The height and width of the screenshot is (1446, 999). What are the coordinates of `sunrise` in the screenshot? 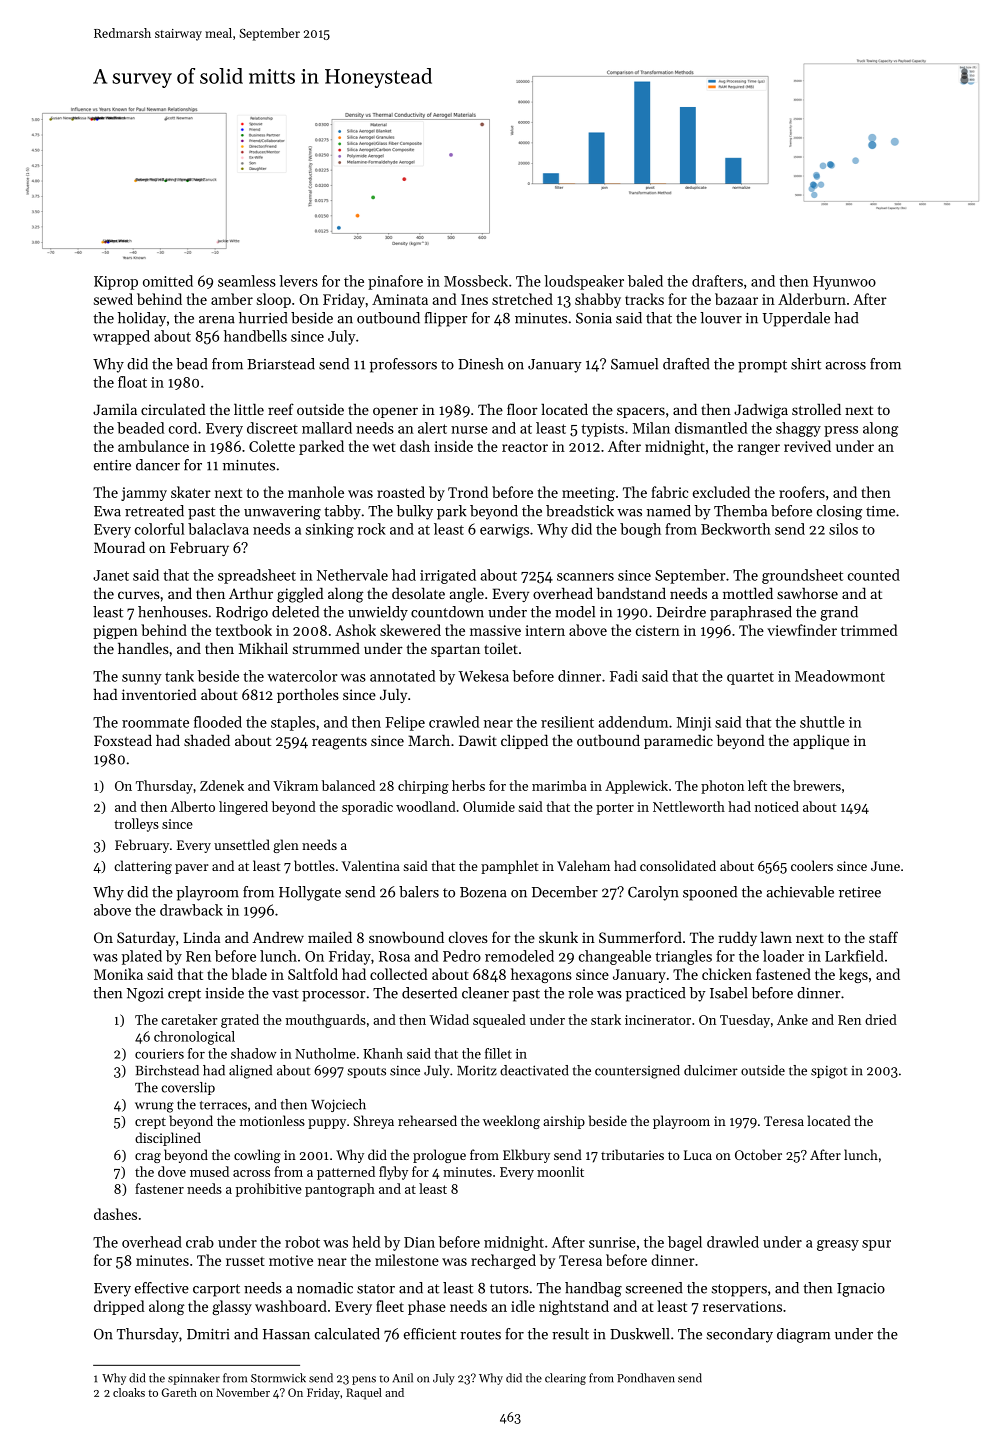 It's located at (612, 1242).
